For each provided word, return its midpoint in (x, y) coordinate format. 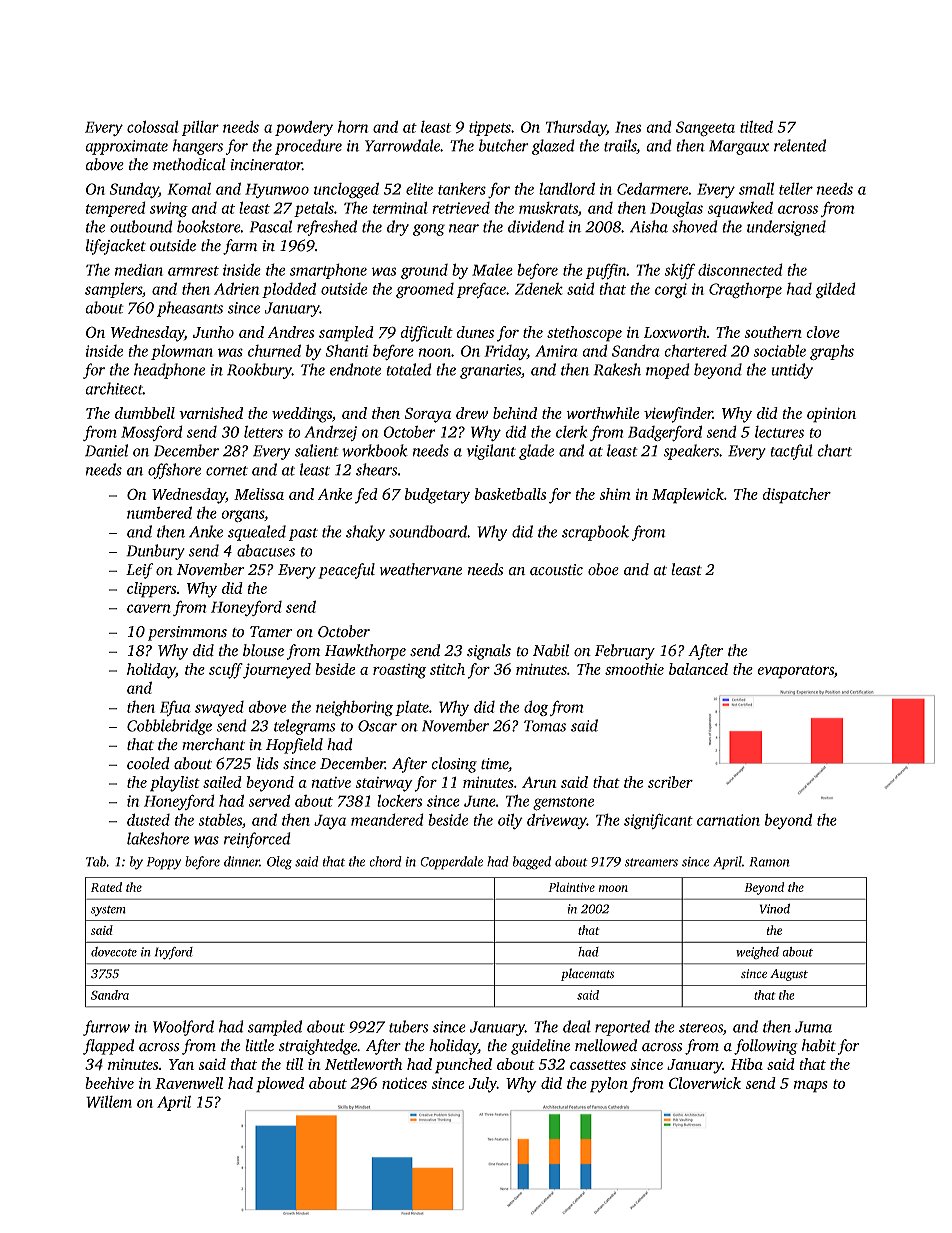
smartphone (328, 271)
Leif (139, 571)
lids (268, 763)
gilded (836, 290)
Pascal (270, 226)
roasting (399, 671)
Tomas (545, 726)
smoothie (634, 669)
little (259, 1045)
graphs (832, 352)
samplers (113, 290)
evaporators (795, 672)
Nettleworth (363, 1064)
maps (811, 1087)
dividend (536, 226)
